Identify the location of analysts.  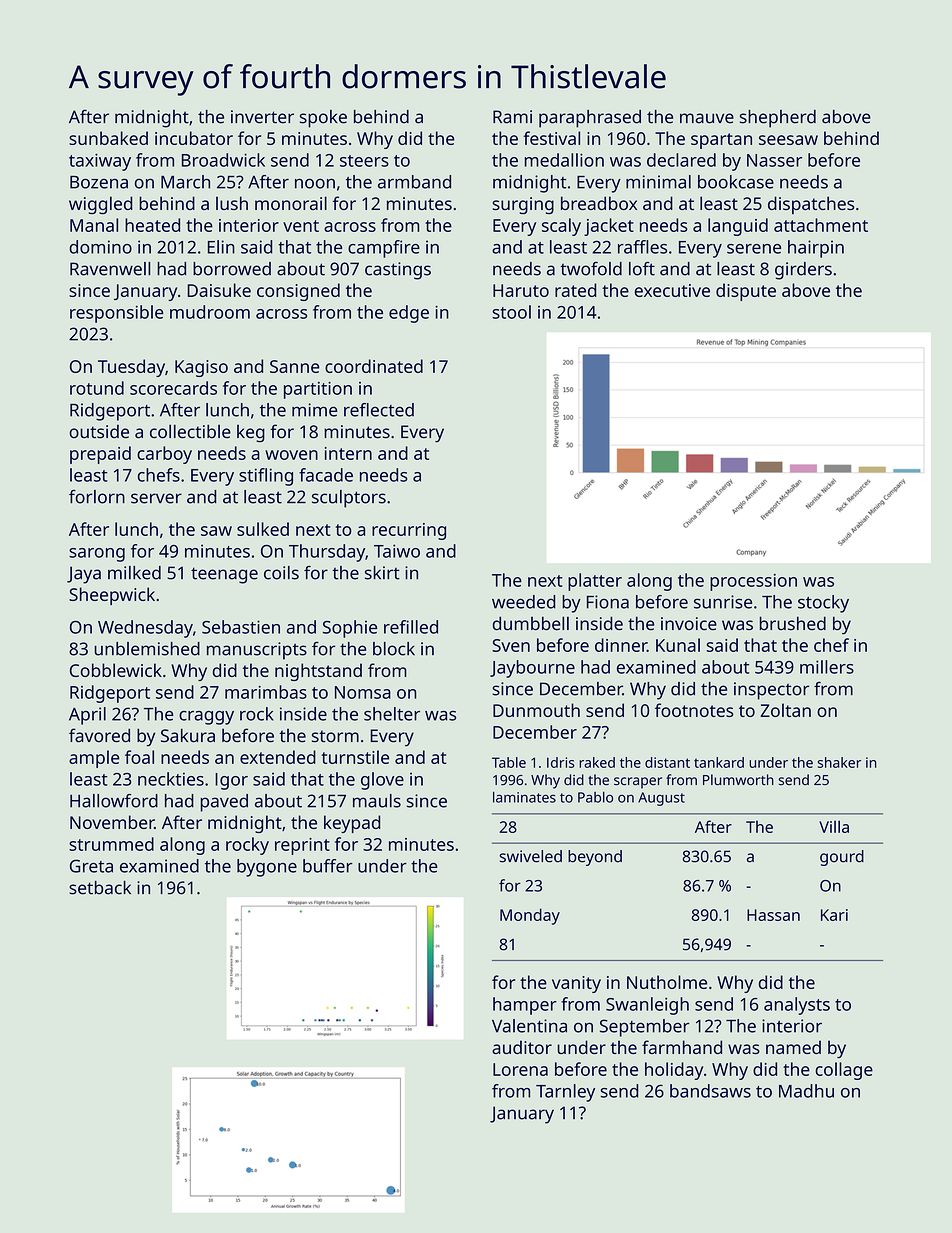
(797, 1006).
